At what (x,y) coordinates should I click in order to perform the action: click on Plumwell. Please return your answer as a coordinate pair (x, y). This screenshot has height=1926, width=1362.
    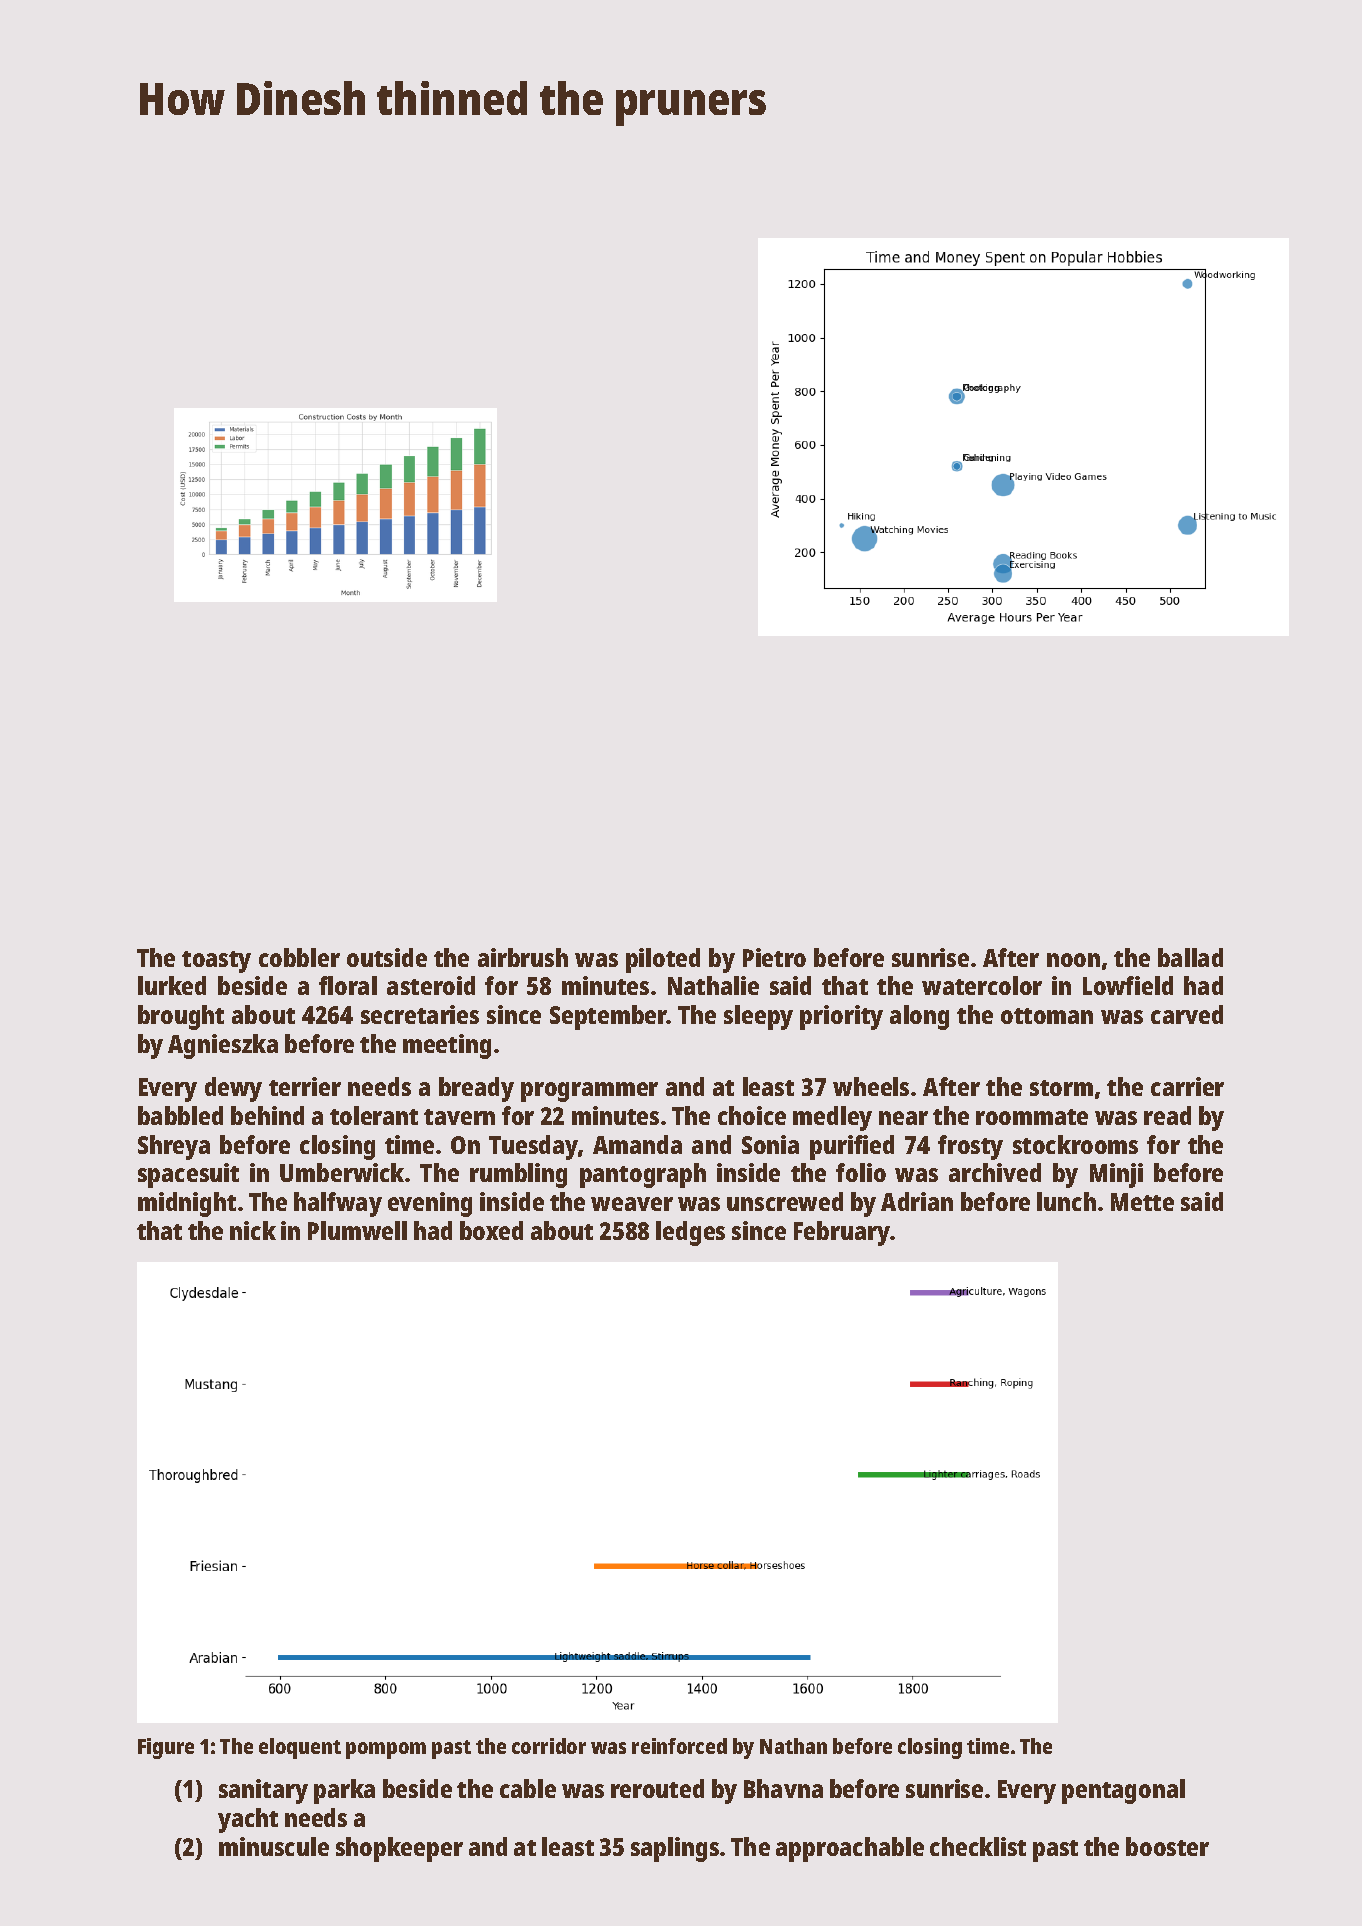
    Looking at the image, I should click on (357, 1230).
